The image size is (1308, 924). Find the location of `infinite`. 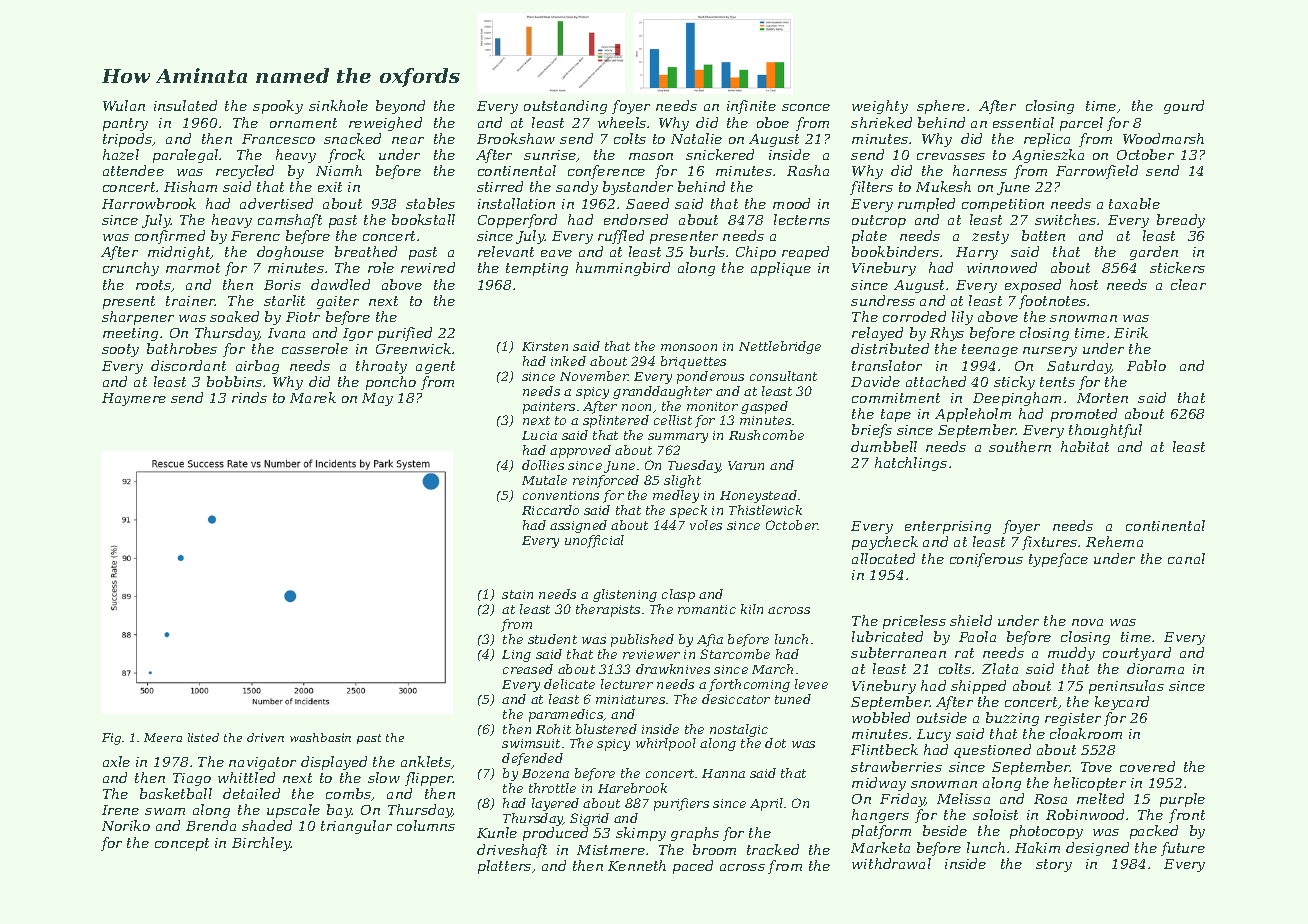

infinite is located at coordinates (751, 107).
